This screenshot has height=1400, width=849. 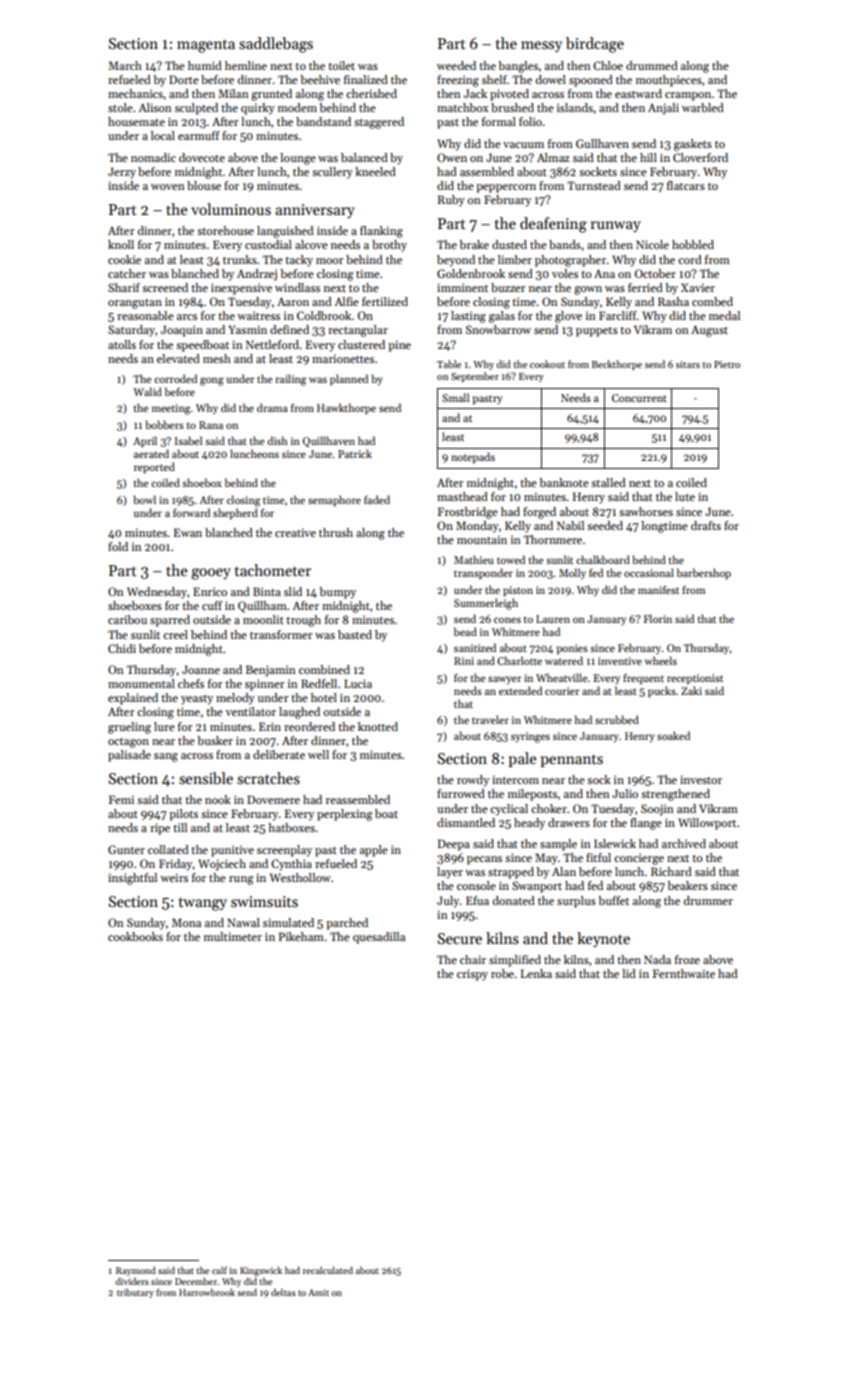 What do you see at coordinates (595, 45) in the screenshot?
I see `birdcage` at bounding box center [595, 45].
